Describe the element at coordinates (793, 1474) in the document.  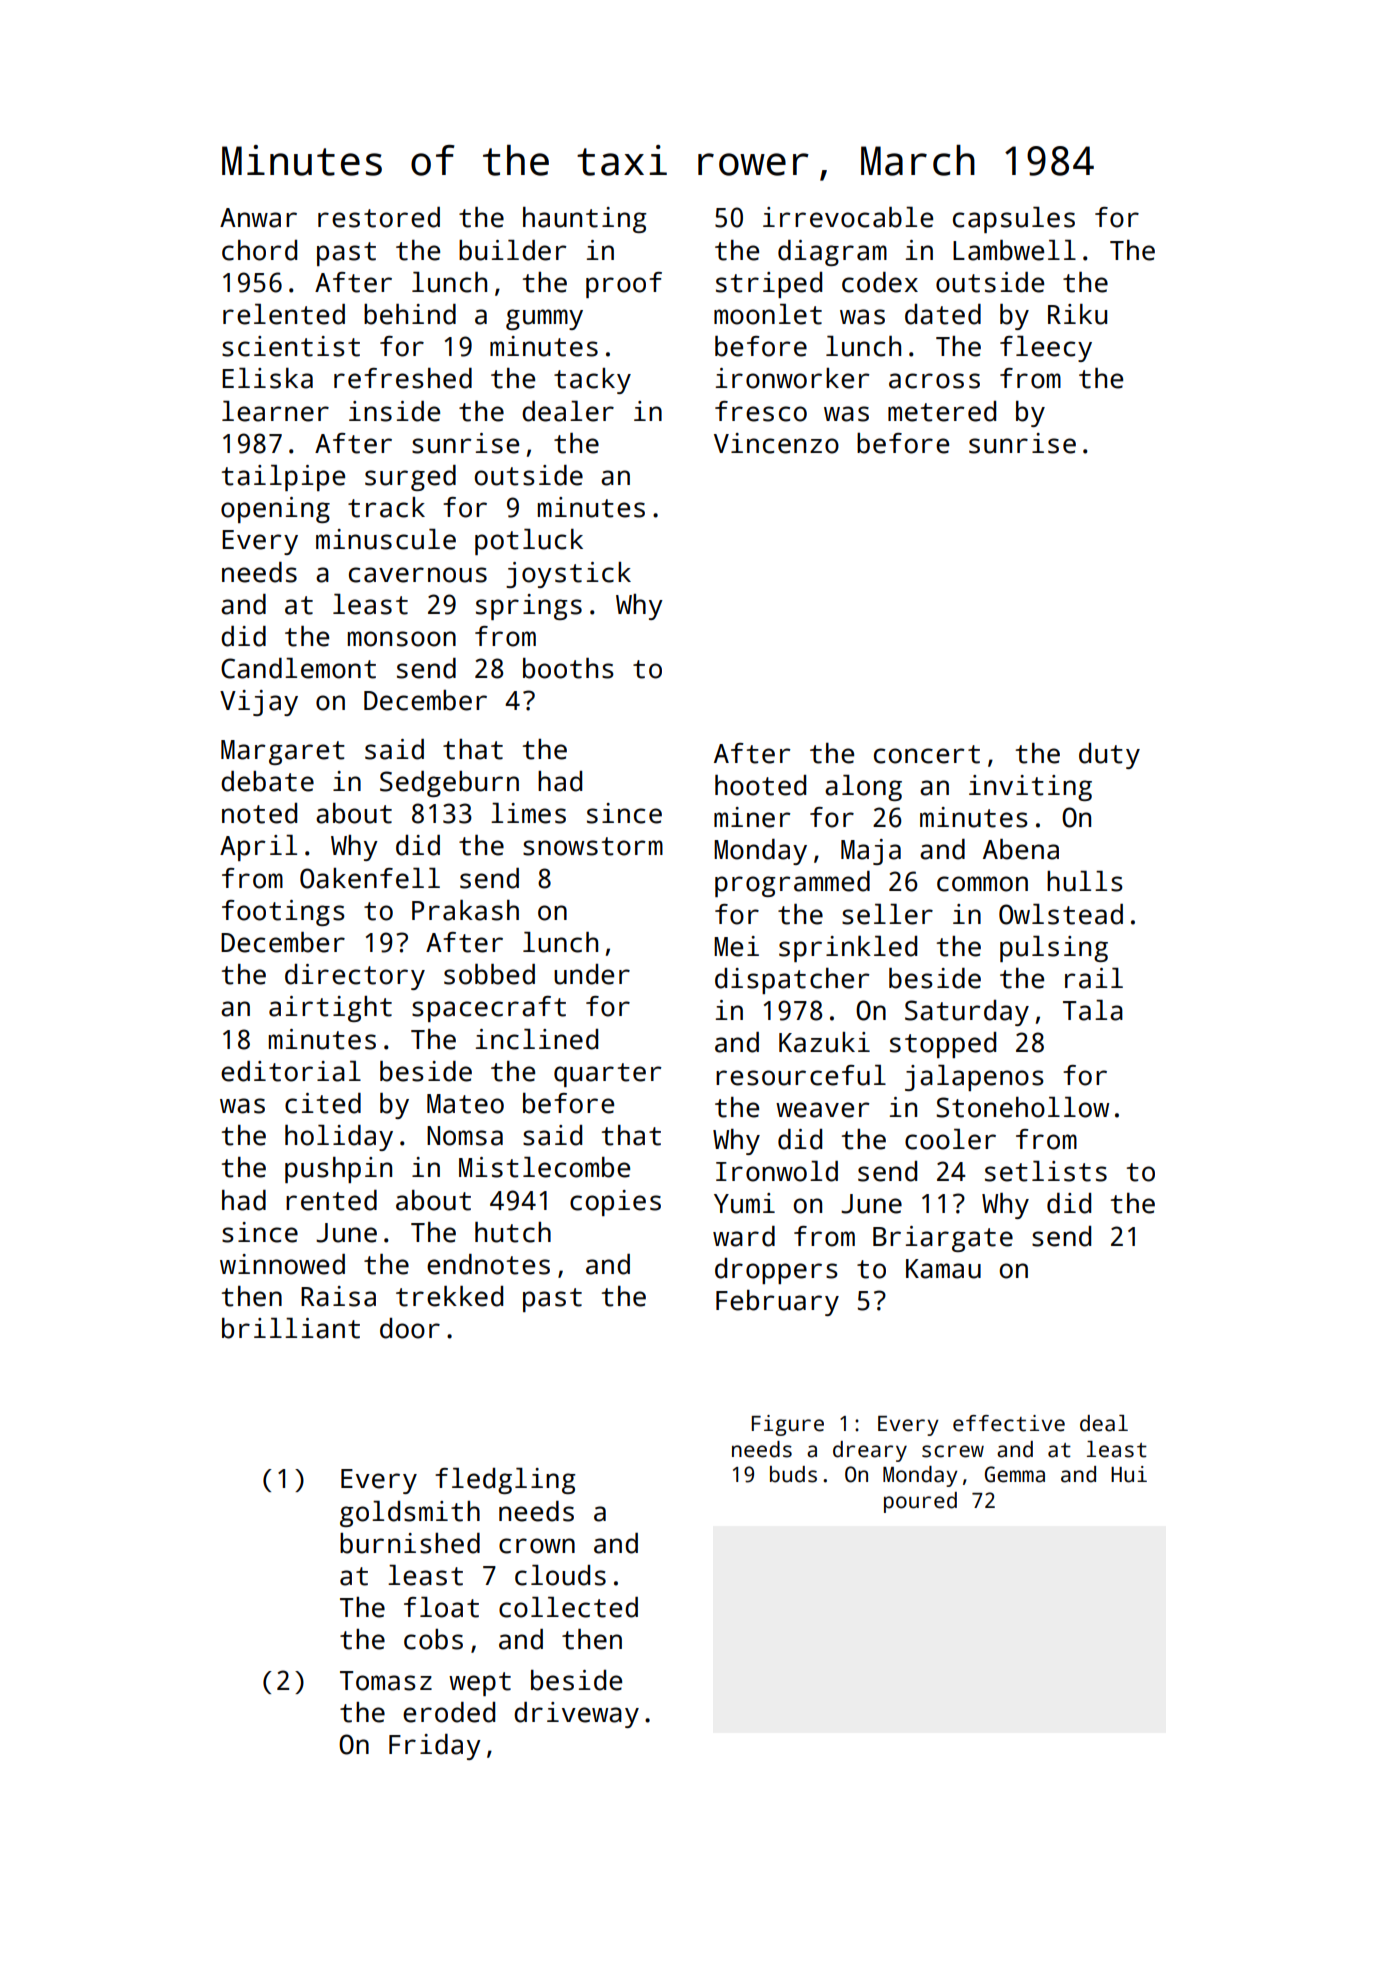
I see `buds` at that location.
